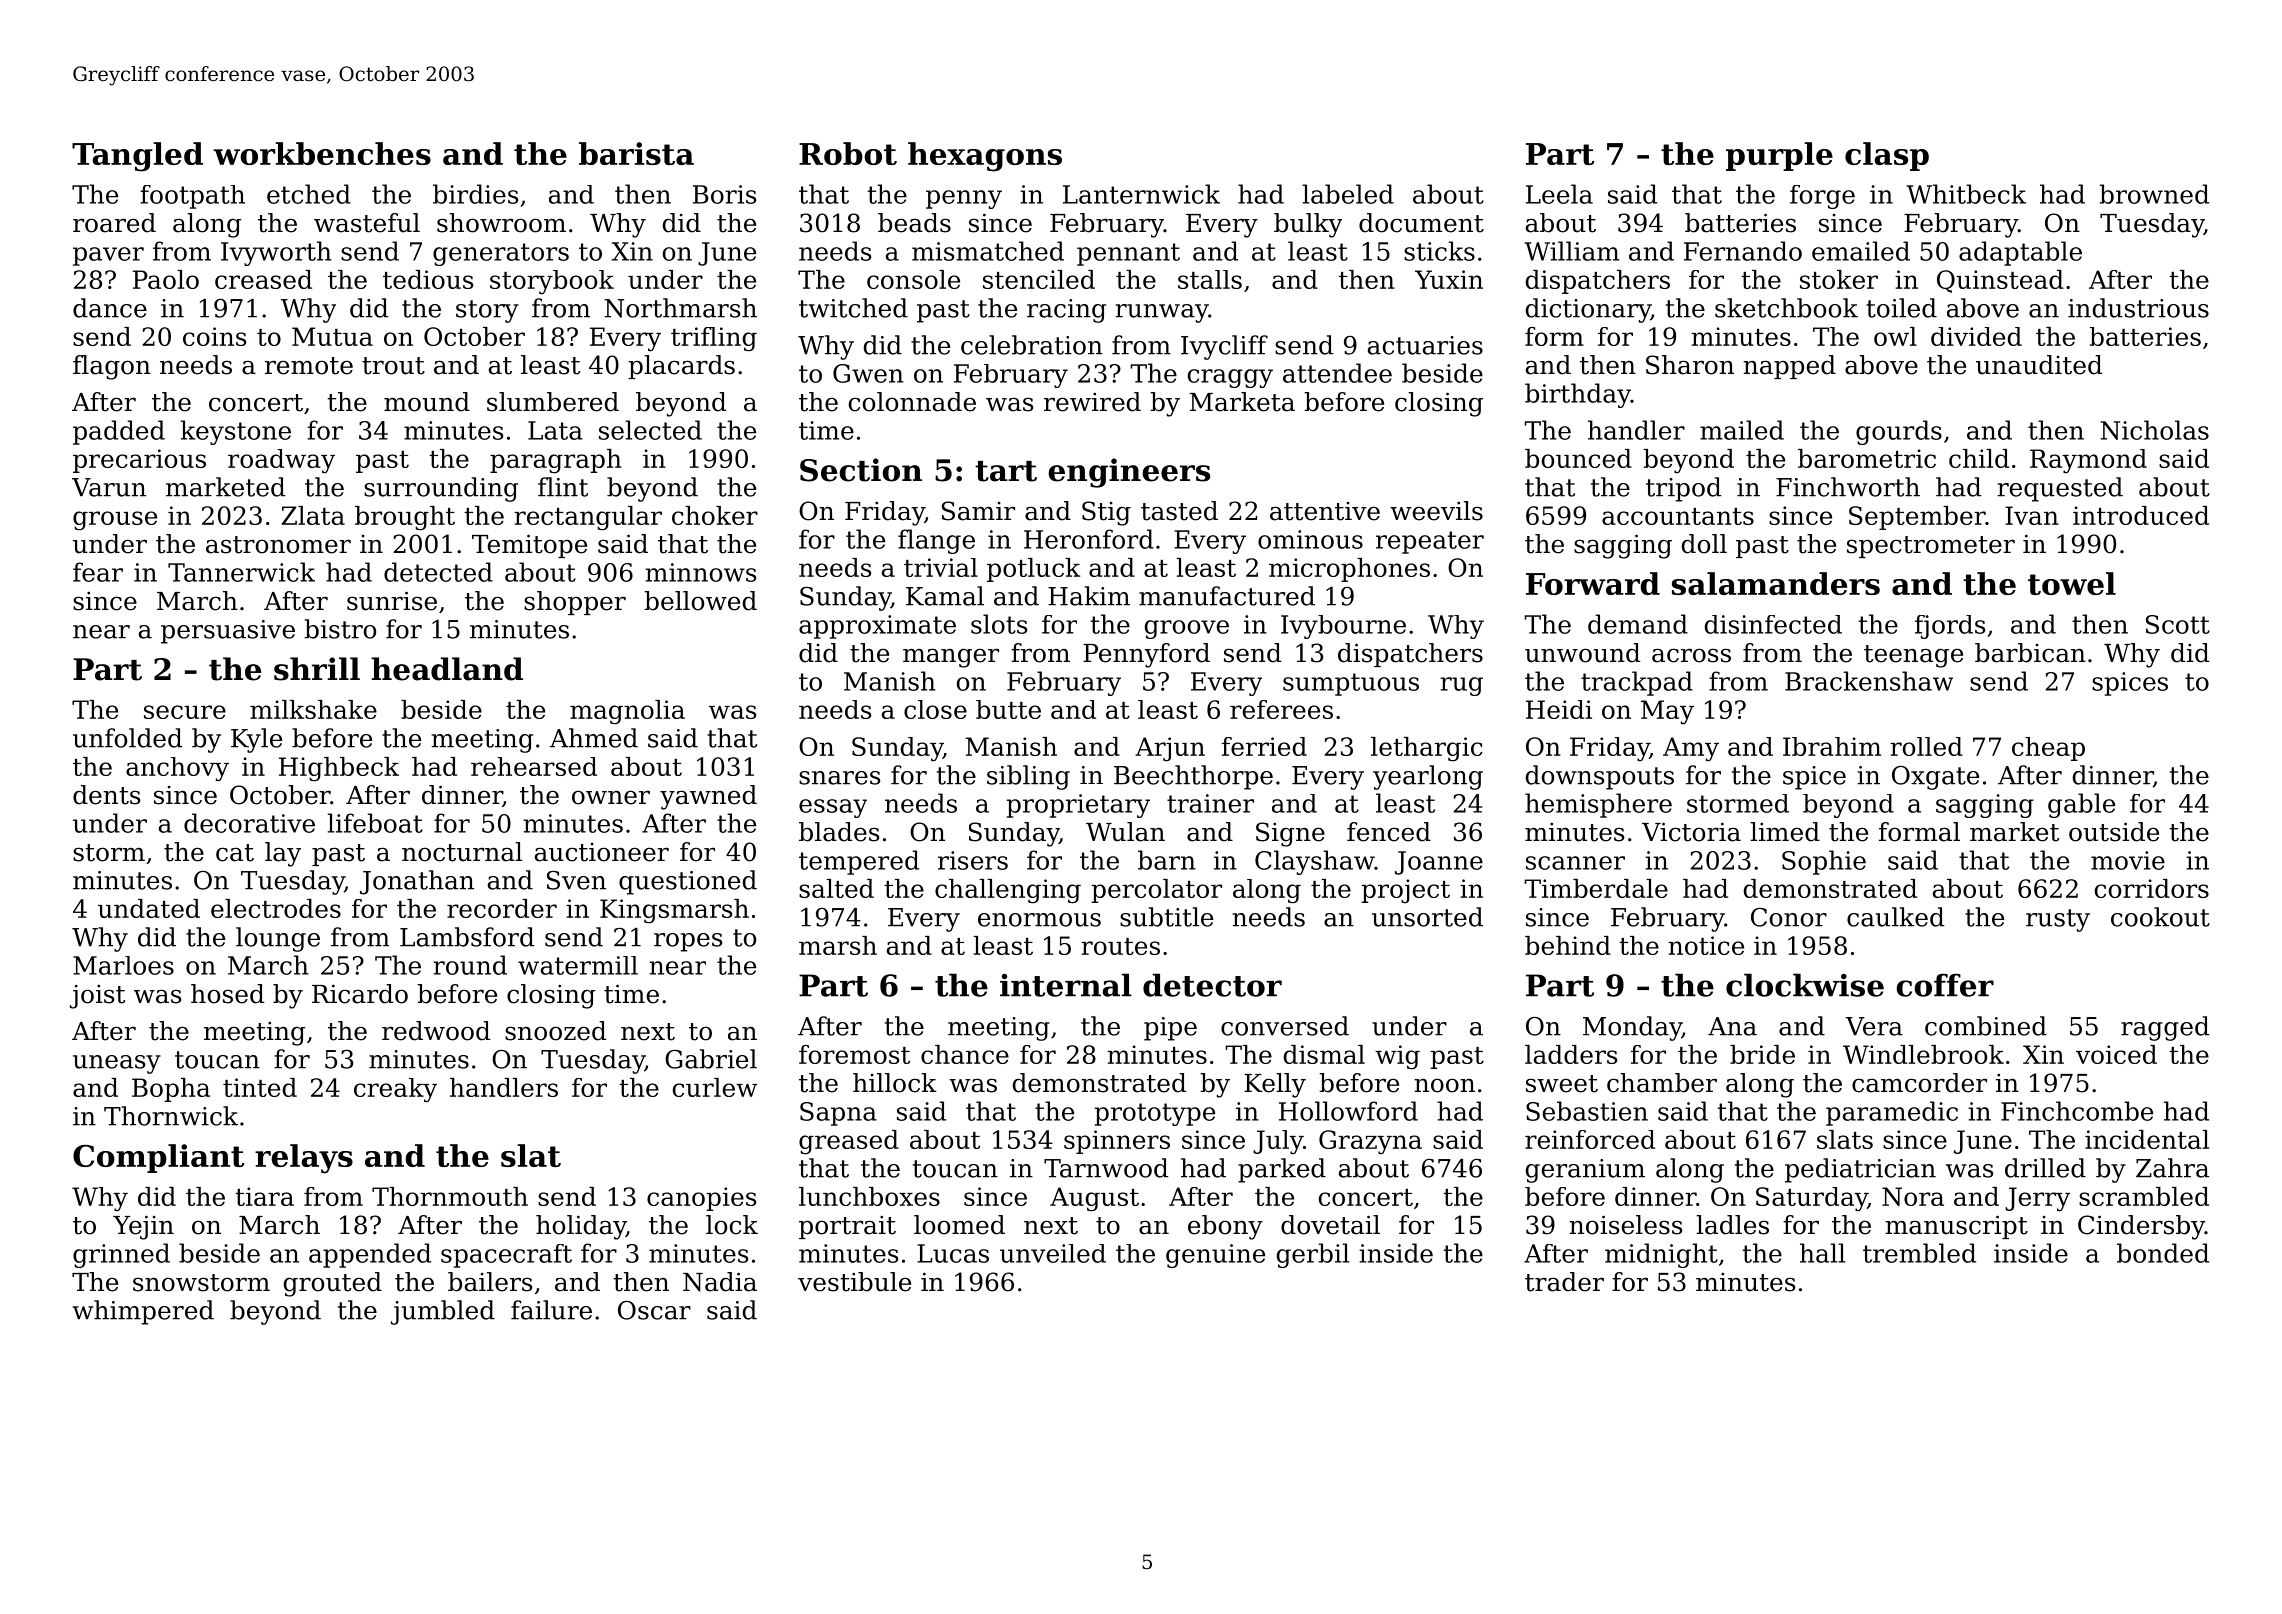 This screenshot has height=1614, width=2282. I want to click on Leela, so click(1559, 194).
